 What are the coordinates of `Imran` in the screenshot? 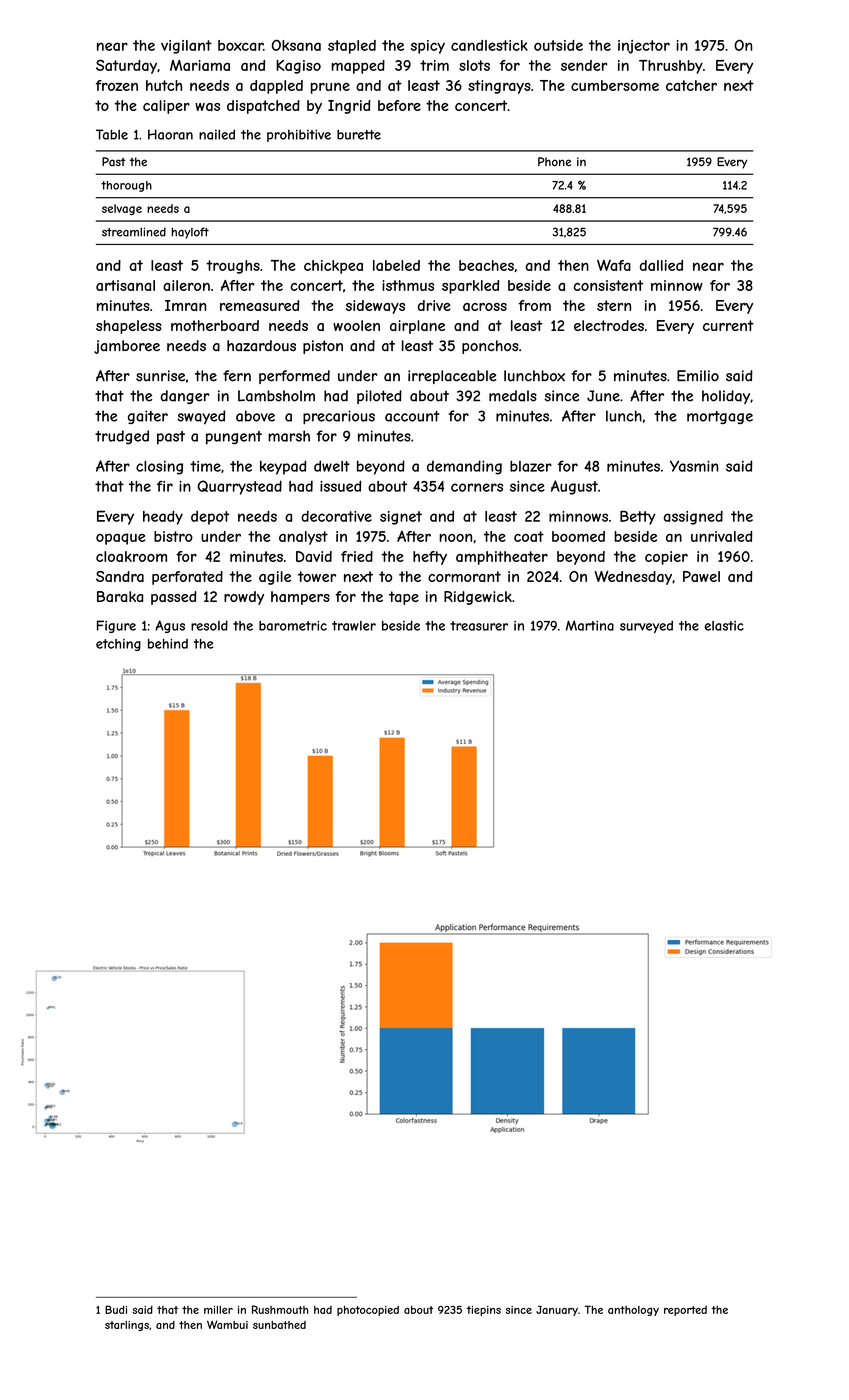 It's located at (185, 305).
